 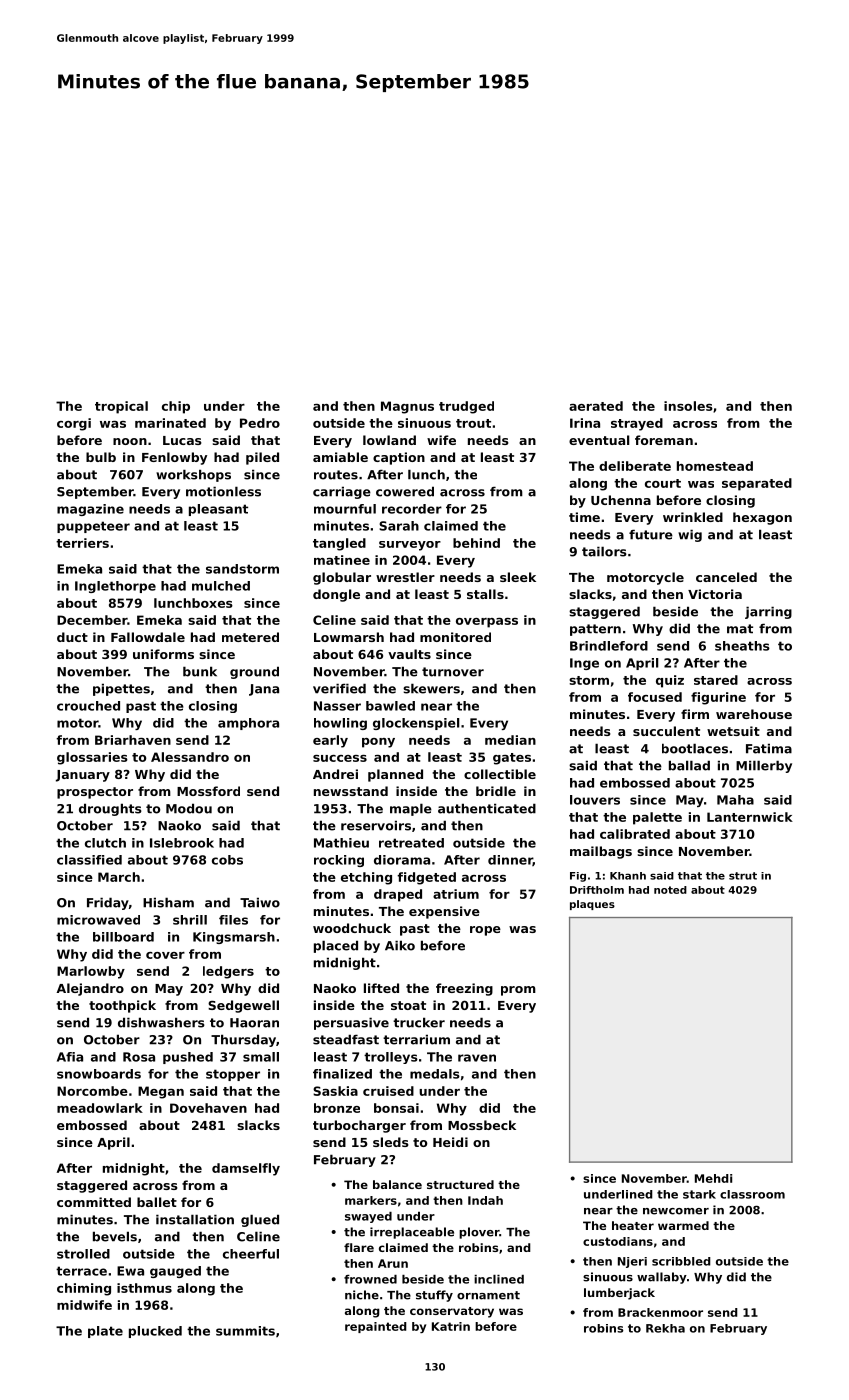 What do you see at coordinates (90, 510) in the screenshot?
I see `magazine` at bounding box center [90, 510].
